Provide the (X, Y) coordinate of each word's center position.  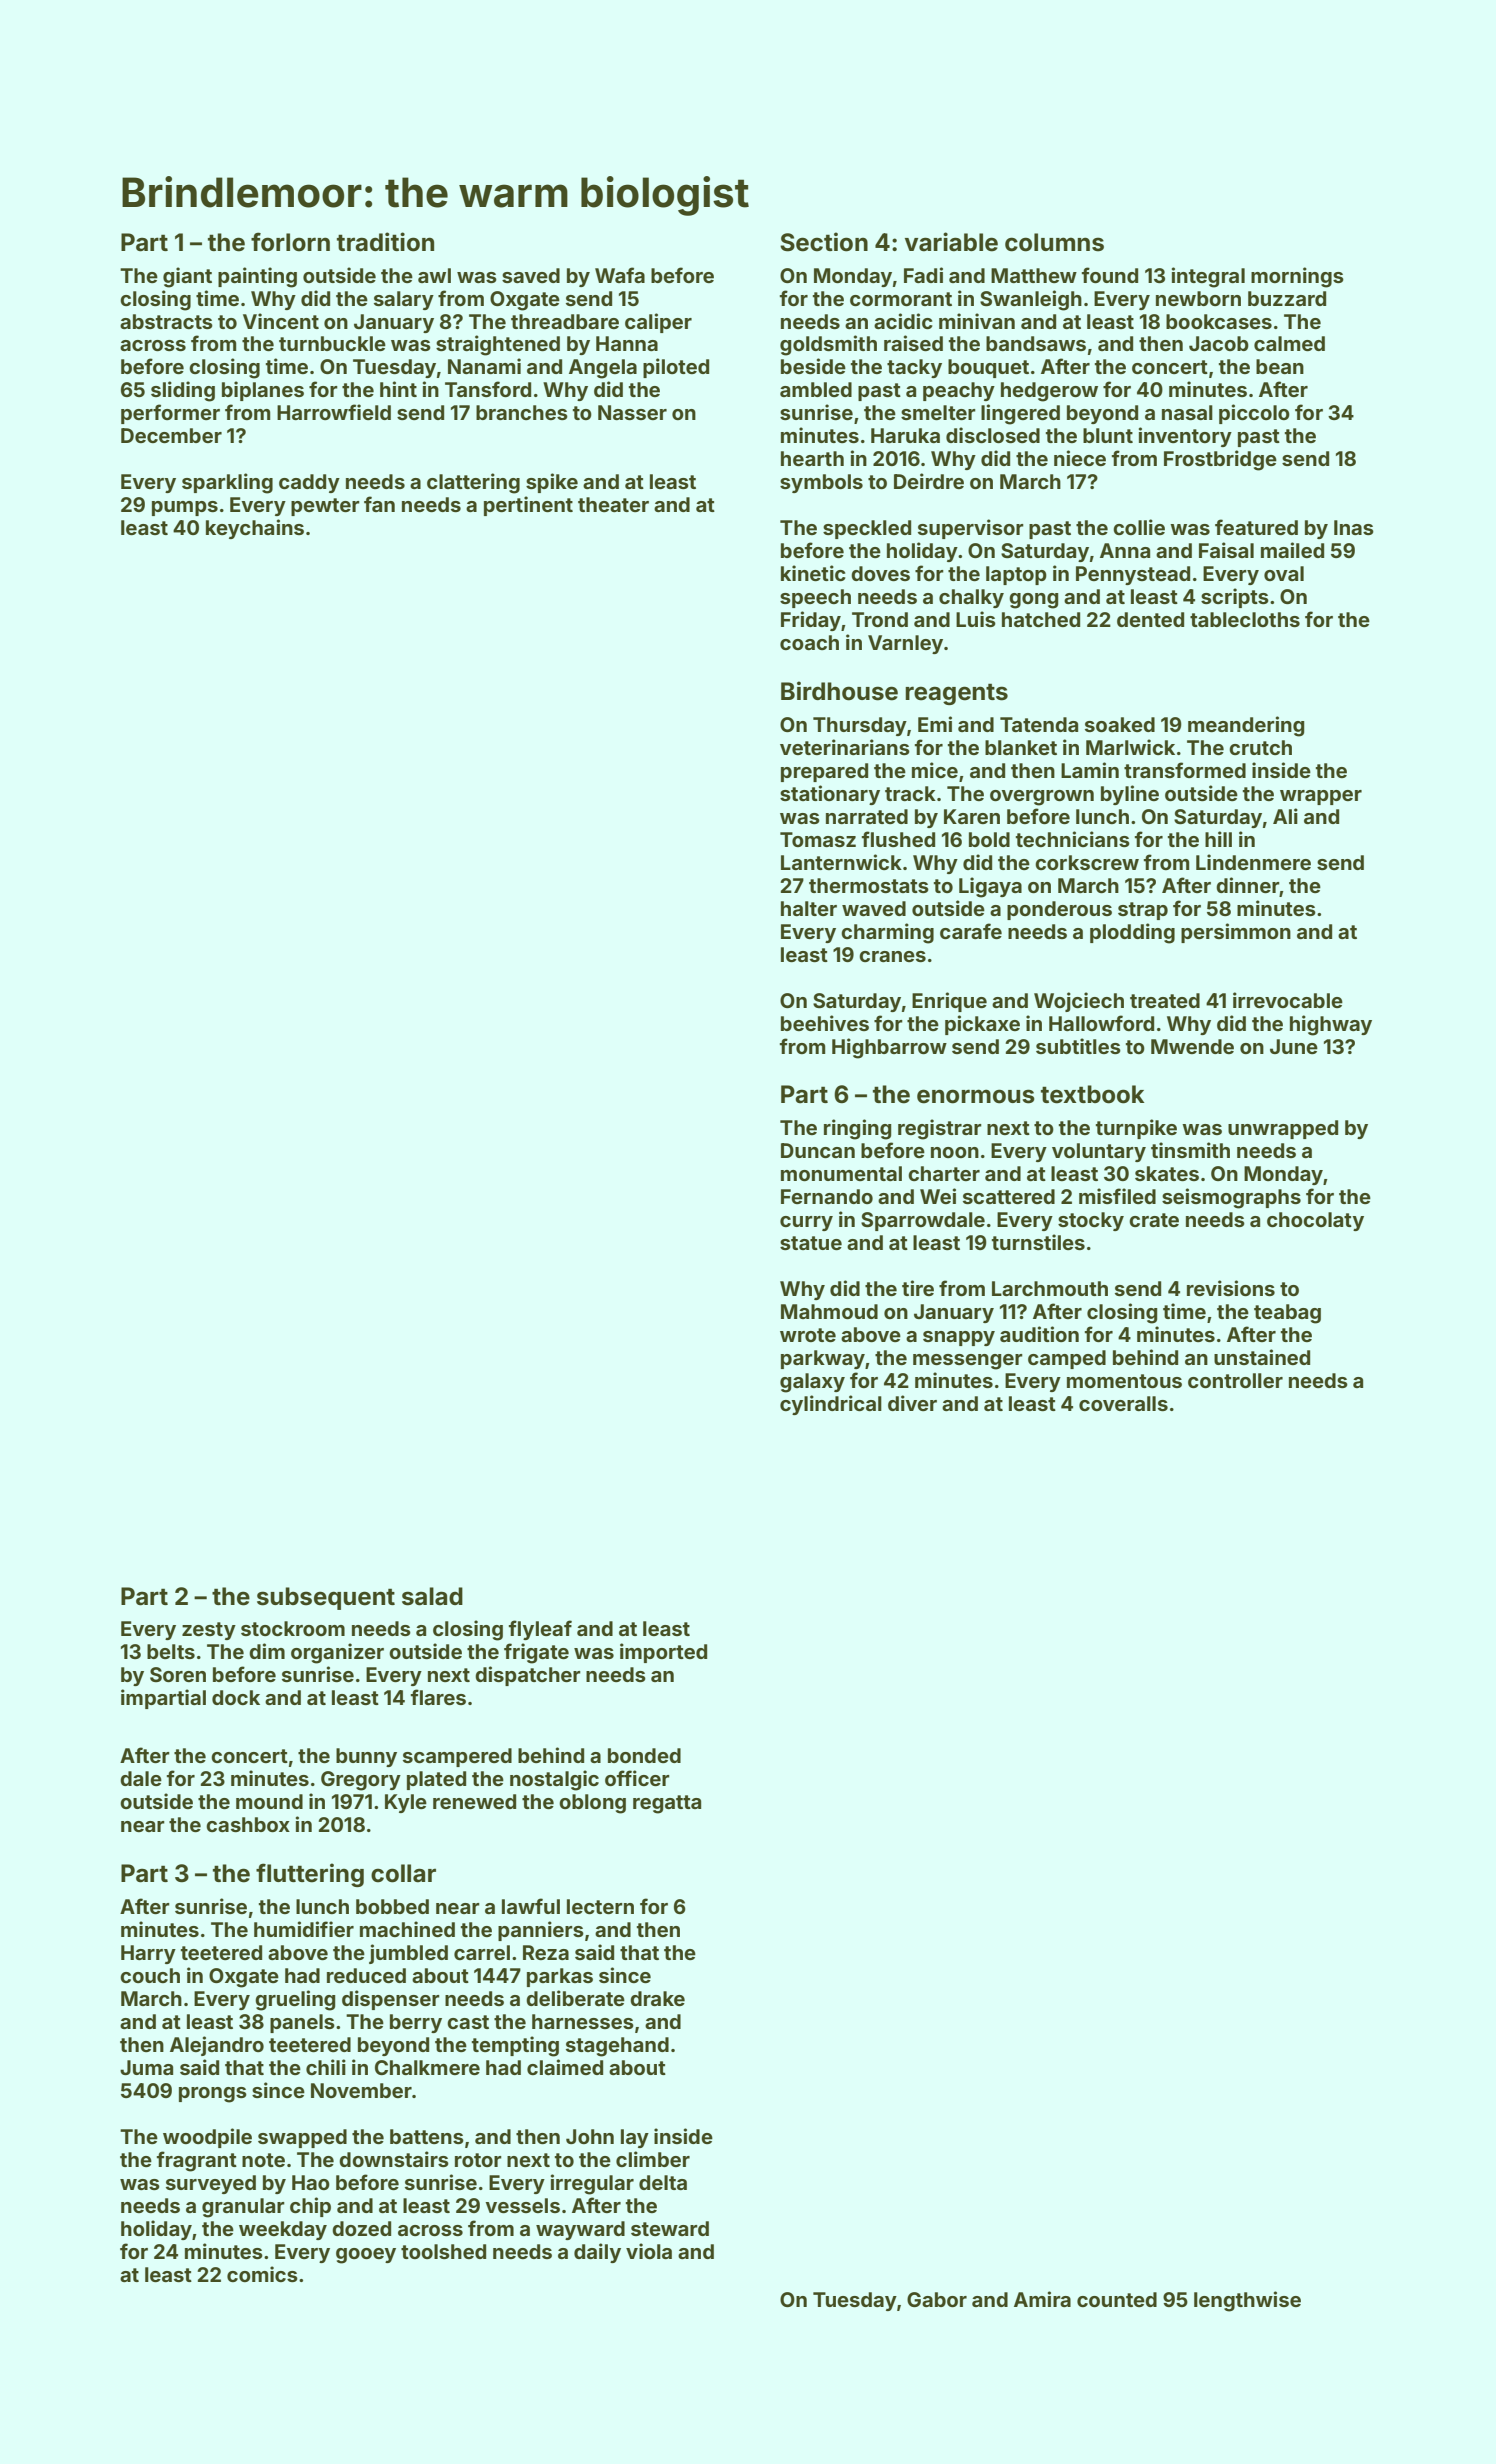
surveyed (211, 2184)
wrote (808, 1335)
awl (434, 275)
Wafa (620, 275)
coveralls (1123, 1403)
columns (1054, 242)
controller (1235, 1380)
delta (663, 2182)
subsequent (326, 1598)
